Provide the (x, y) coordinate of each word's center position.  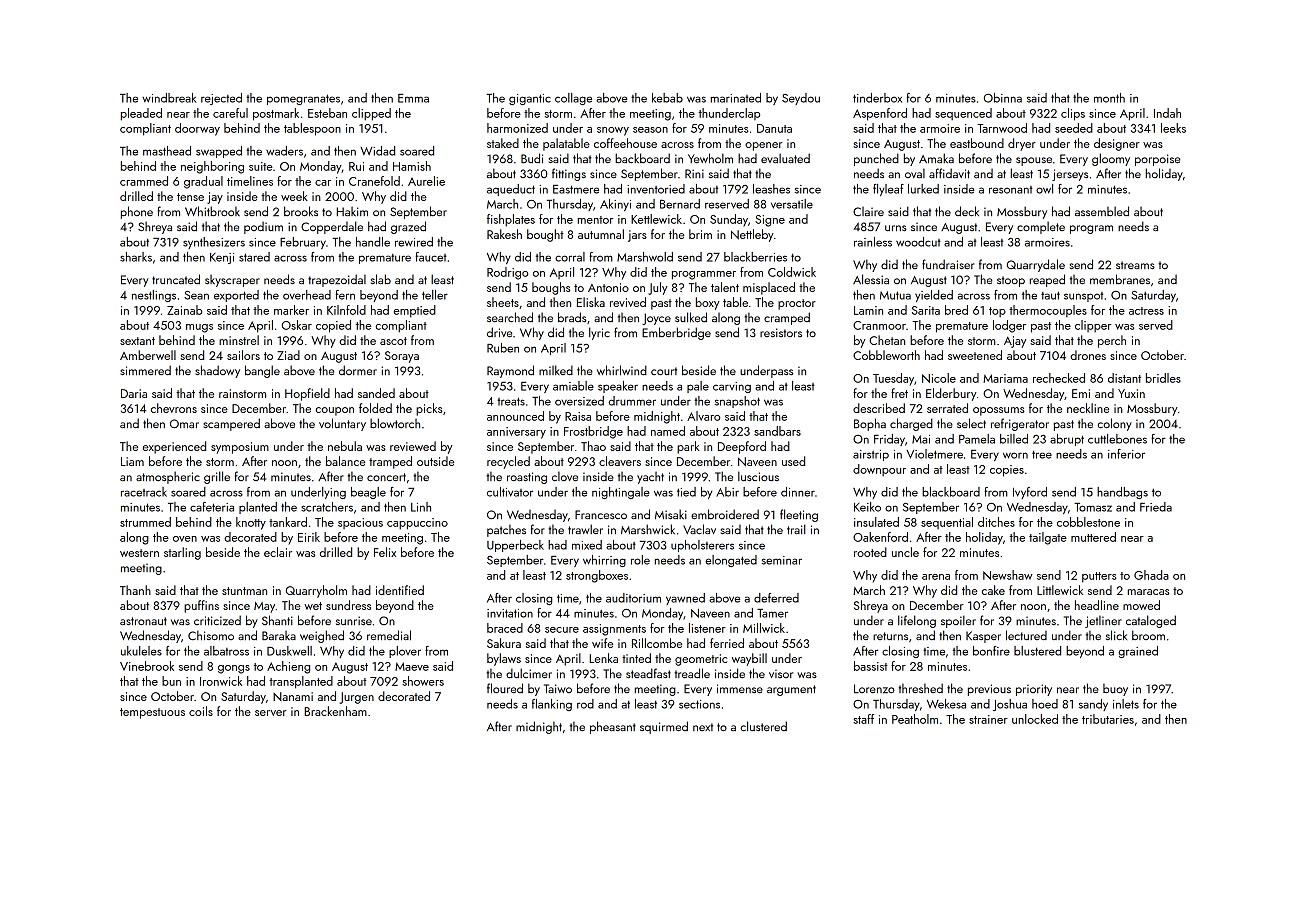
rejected (221, 99)
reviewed (413, 446)
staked (503, 143)
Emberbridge (676, 333)
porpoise (1157, 160)
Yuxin (1131, 393)
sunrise (354, 620)
